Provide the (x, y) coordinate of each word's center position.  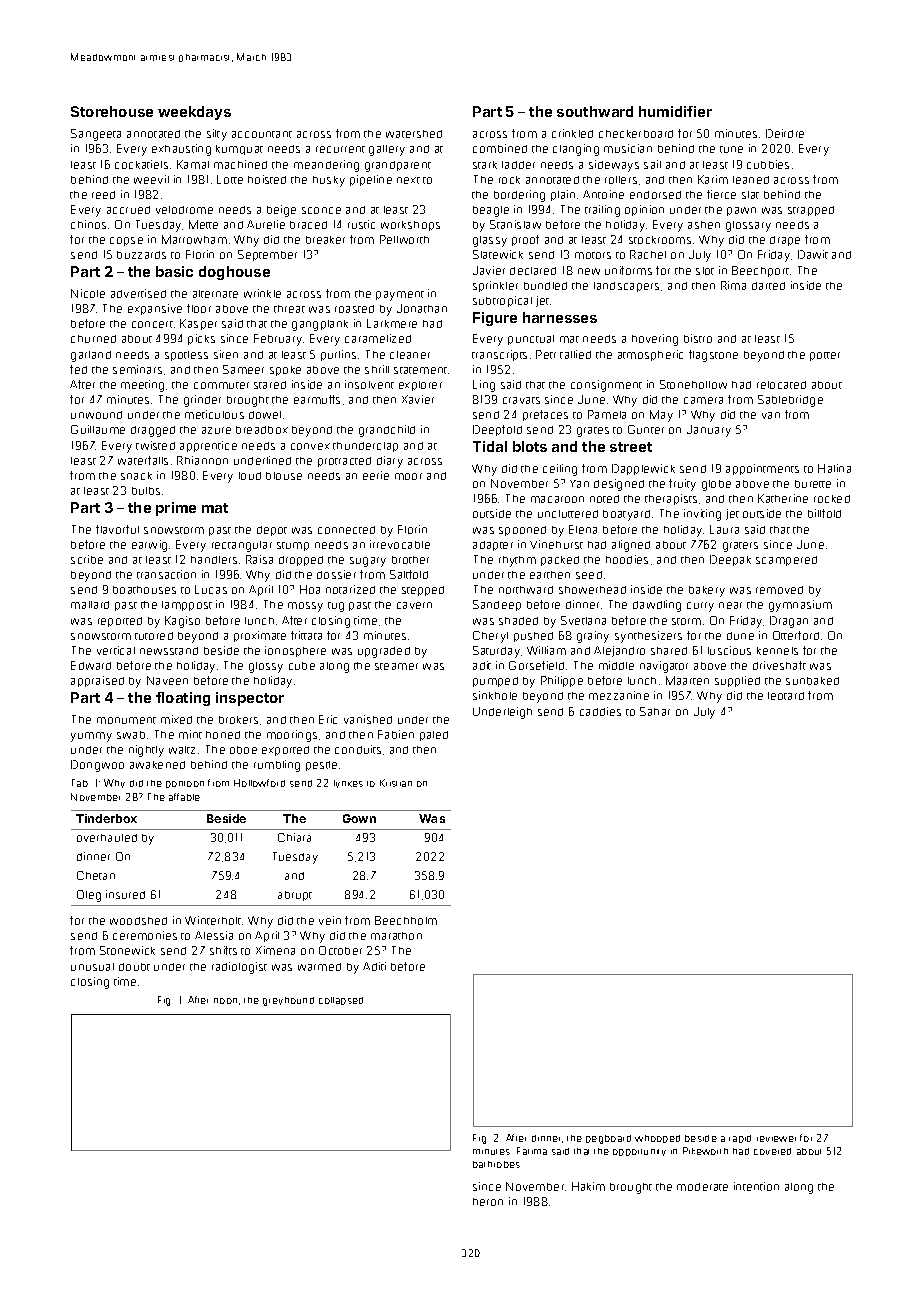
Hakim (588, 1186)
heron (488, 1202)
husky (329, 181)
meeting (142, 386)
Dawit (813, 254)
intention (756, 1186)
